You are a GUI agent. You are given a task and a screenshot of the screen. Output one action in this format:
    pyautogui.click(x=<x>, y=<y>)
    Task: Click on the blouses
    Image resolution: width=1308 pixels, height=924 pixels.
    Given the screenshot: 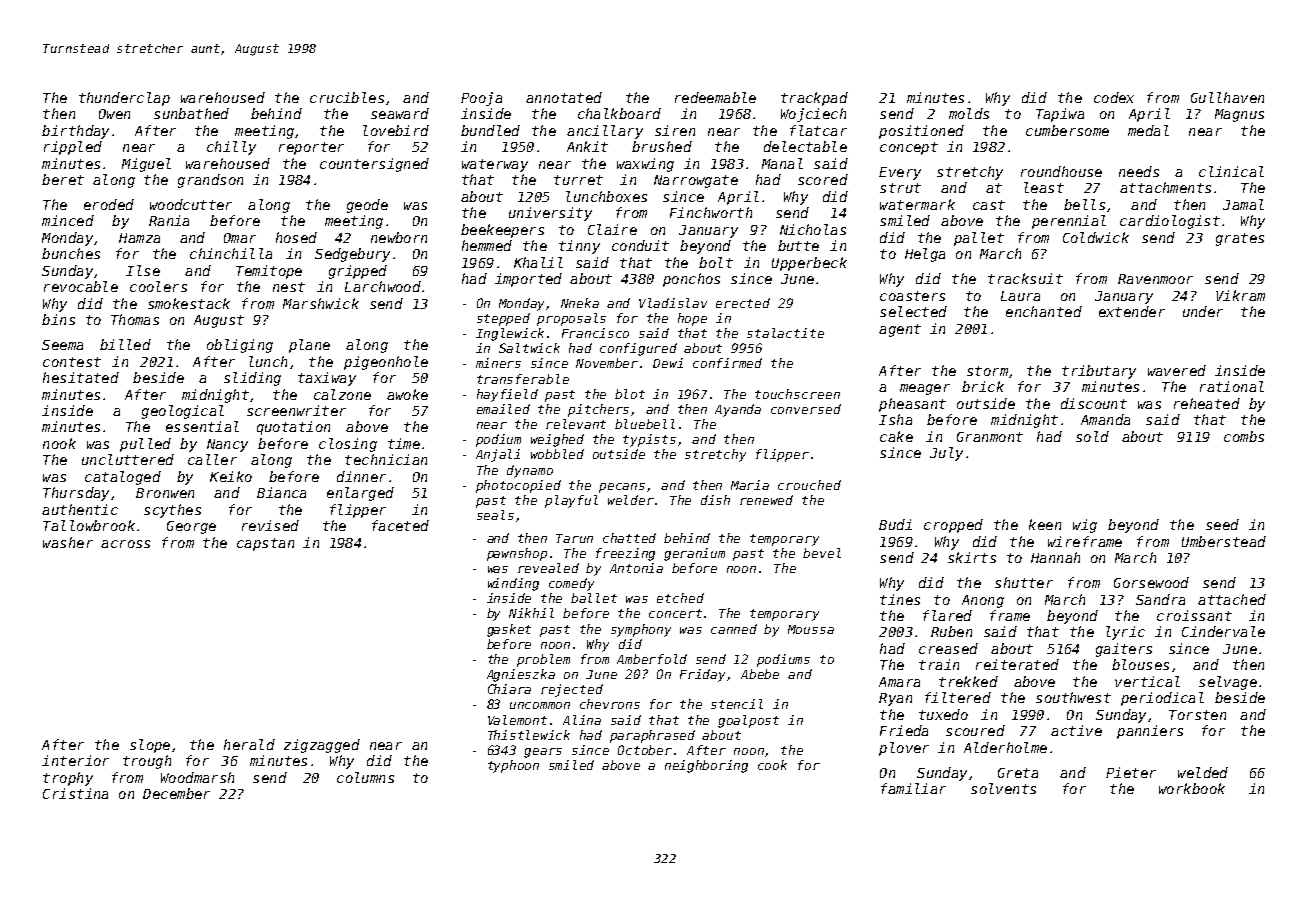 What is the action you would take?
    pyautogui.click(x=1140, y=664)
